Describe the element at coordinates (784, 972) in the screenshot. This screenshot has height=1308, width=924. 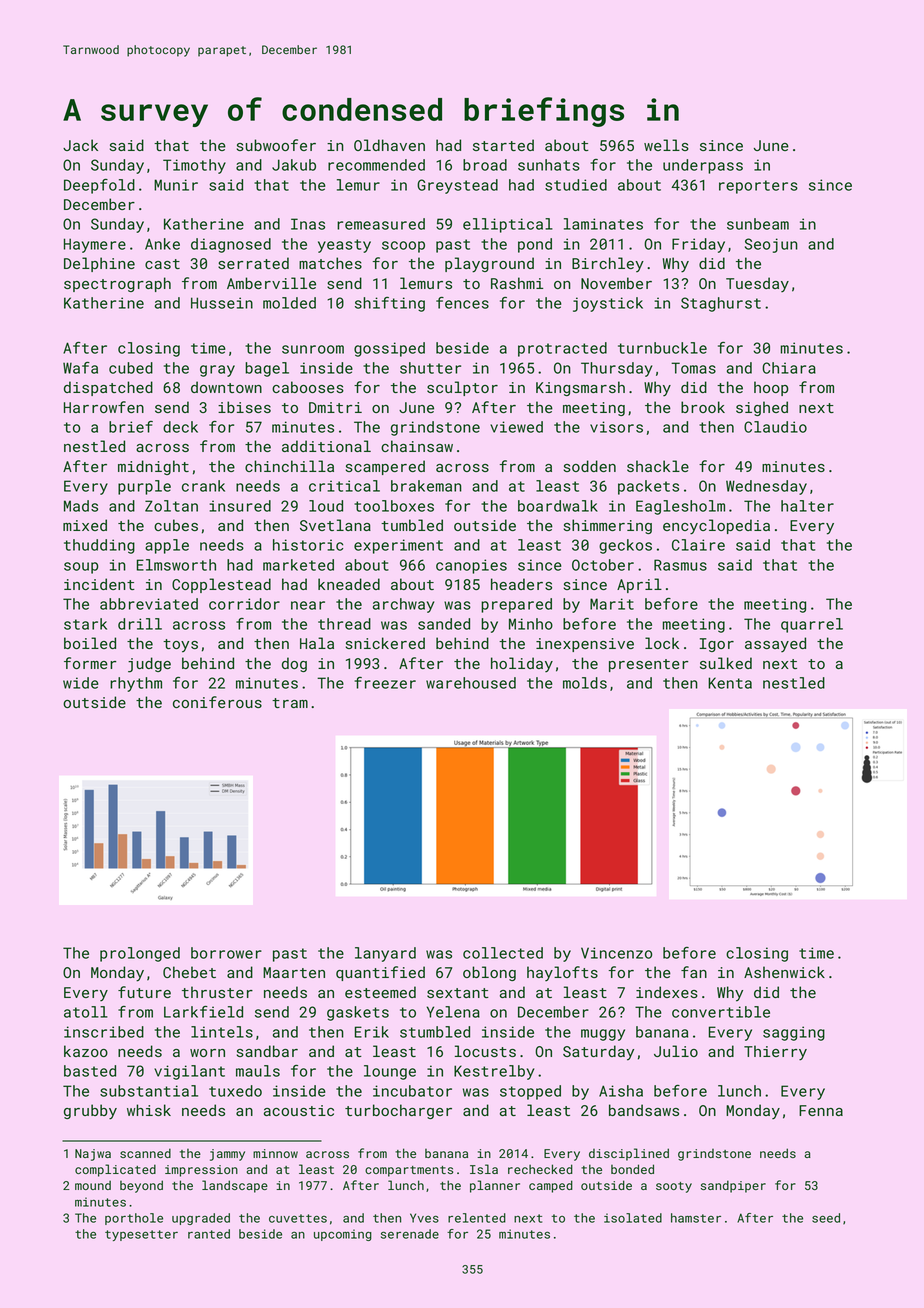
I see `Ashenwick` at that location.
